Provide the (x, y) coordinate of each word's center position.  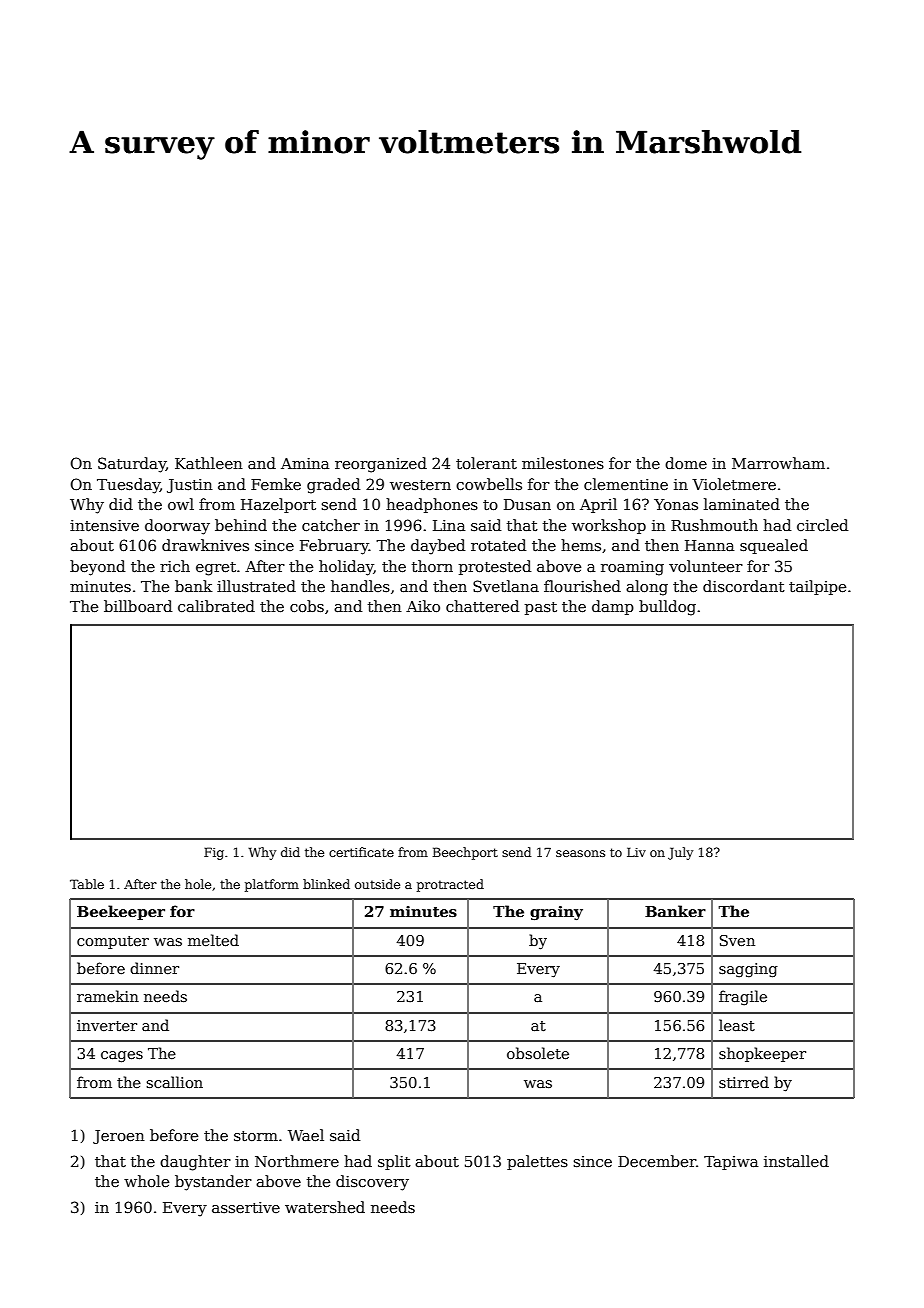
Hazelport (278, 505)
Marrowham (778, 463)
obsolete (538, 1053)
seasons (580, 853)
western (420, 485)
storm (256, 1136)
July (680, 853)
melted (213, 940)
